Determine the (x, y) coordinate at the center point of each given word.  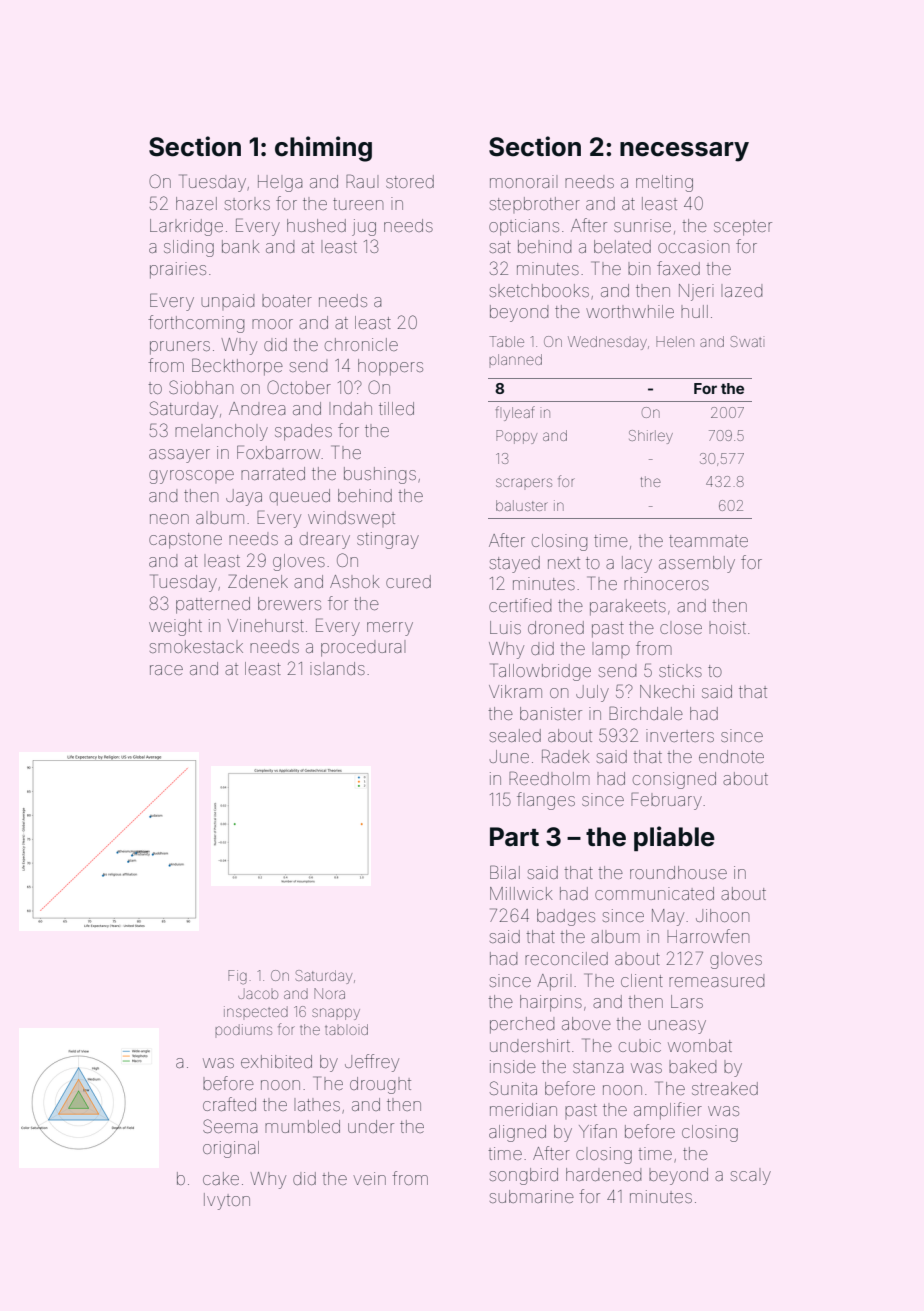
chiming (323, 149)
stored (410, 181)
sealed (515, 735)
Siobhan (201, 387)
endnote (731, 756)
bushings (380, 475)
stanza (598, 1067)
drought (380, 1085)
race (166, 670)
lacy (637, 564)
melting (664, 183)
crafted (229, 1104)
